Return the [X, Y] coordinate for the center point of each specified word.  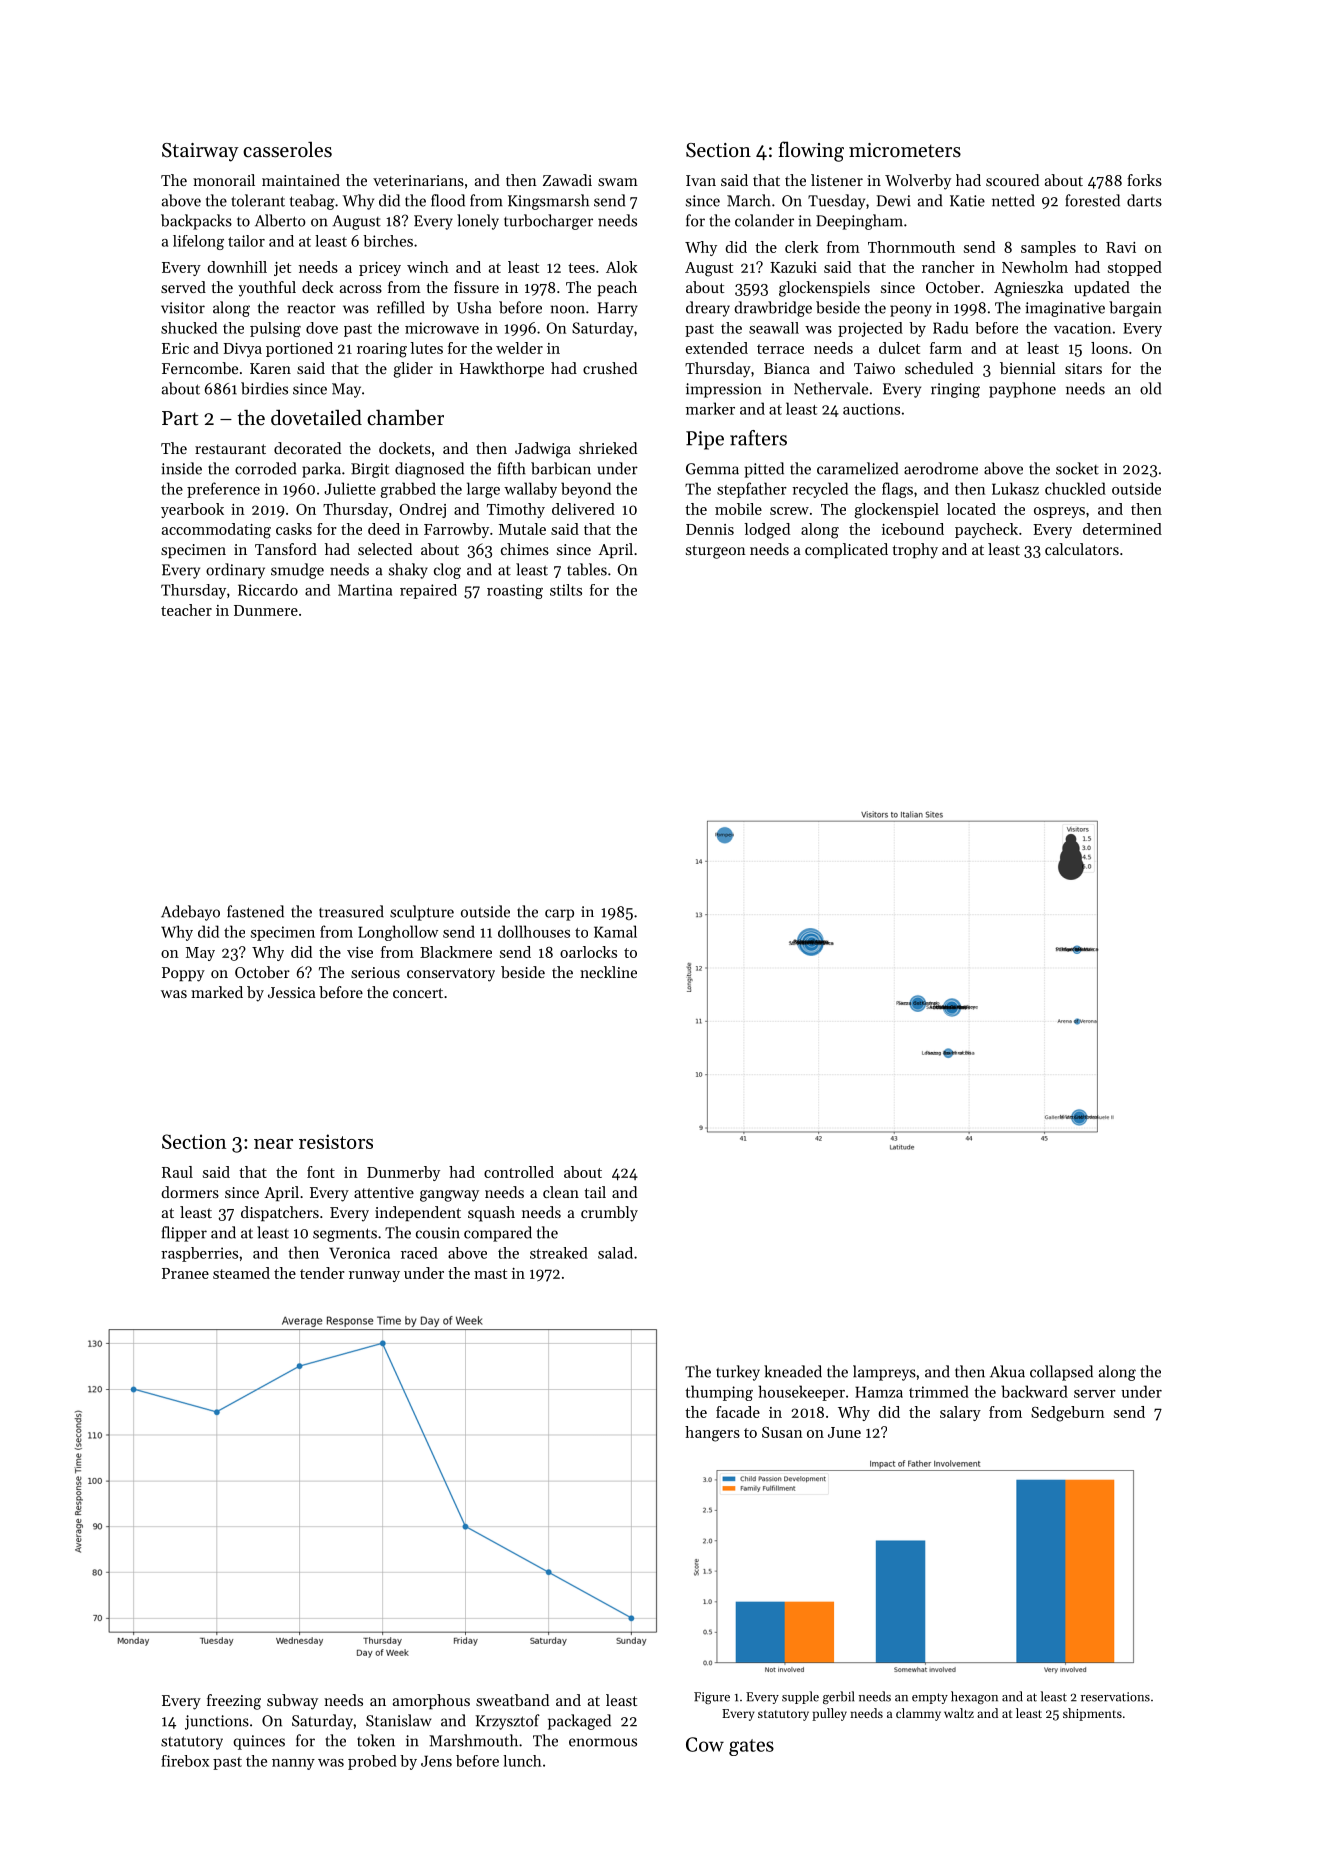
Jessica [292, 992]
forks [1144, 180]
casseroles [287, 150]
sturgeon [716, 552]
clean [561, 1192]
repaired [428, 591]
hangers [712, 1434]
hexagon [974, 1697]
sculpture [422, 913]
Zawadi [567, 180]
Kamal [615, 931]
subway [292, 1702]
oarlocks [588, 952]
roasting [515, 591]
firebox [185, 1761]
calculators [1082, 549]
